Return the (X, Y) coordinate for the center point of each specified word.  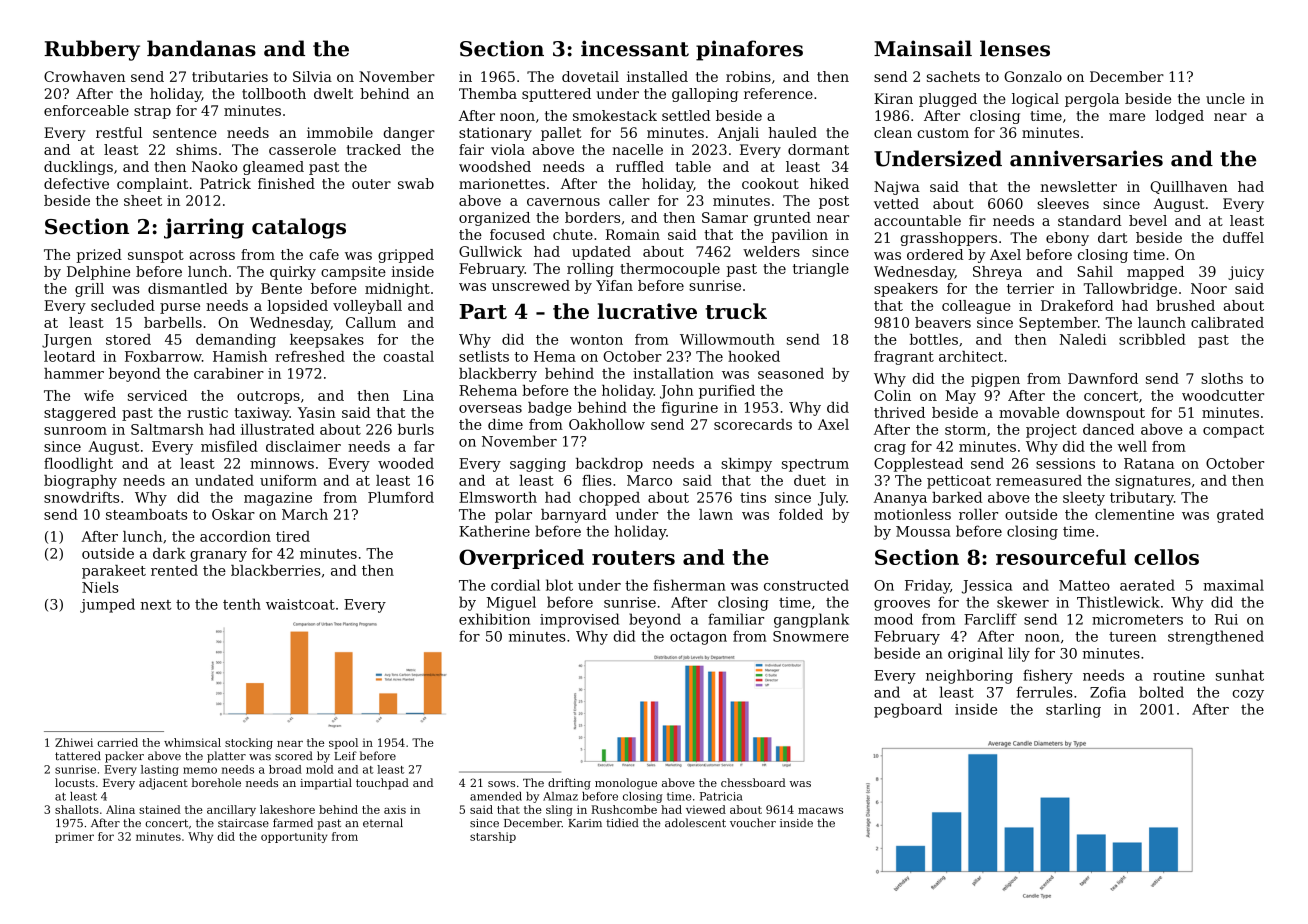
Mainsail (923, 48)
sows (501, 784)
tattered (78, 756)
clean (893, 132)
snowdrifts (81, 497)
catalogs (299, 228)
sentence (185, 133)
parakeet (114, 572)
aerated (1147, 585)
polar (513, 516)
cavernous (563, 202)
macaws (820, 811)
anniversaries (1086, 158)
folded (801, 514)
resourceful (1061, 557)
